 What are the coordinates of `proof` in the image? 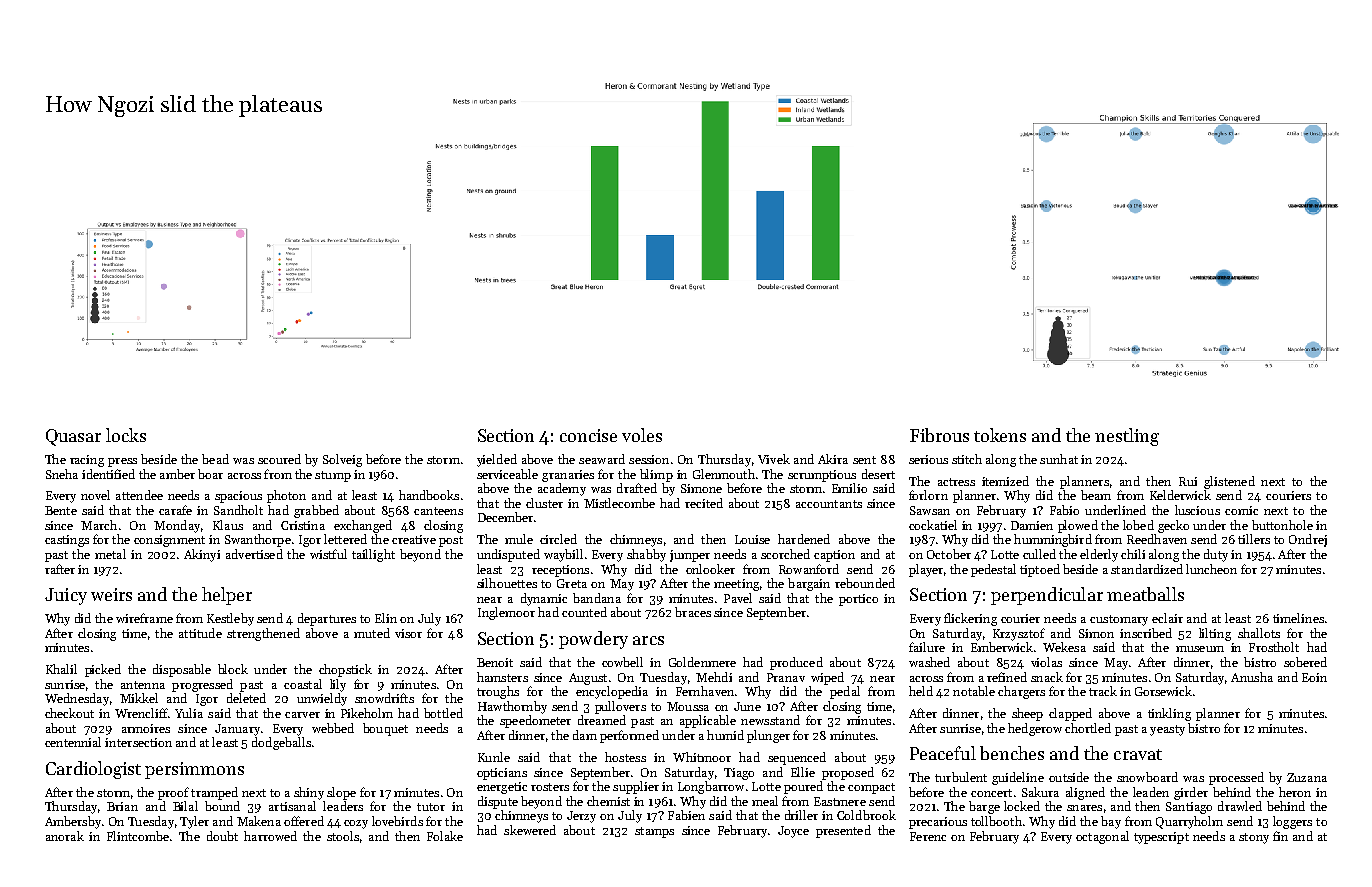 It's located at (173, 793).
